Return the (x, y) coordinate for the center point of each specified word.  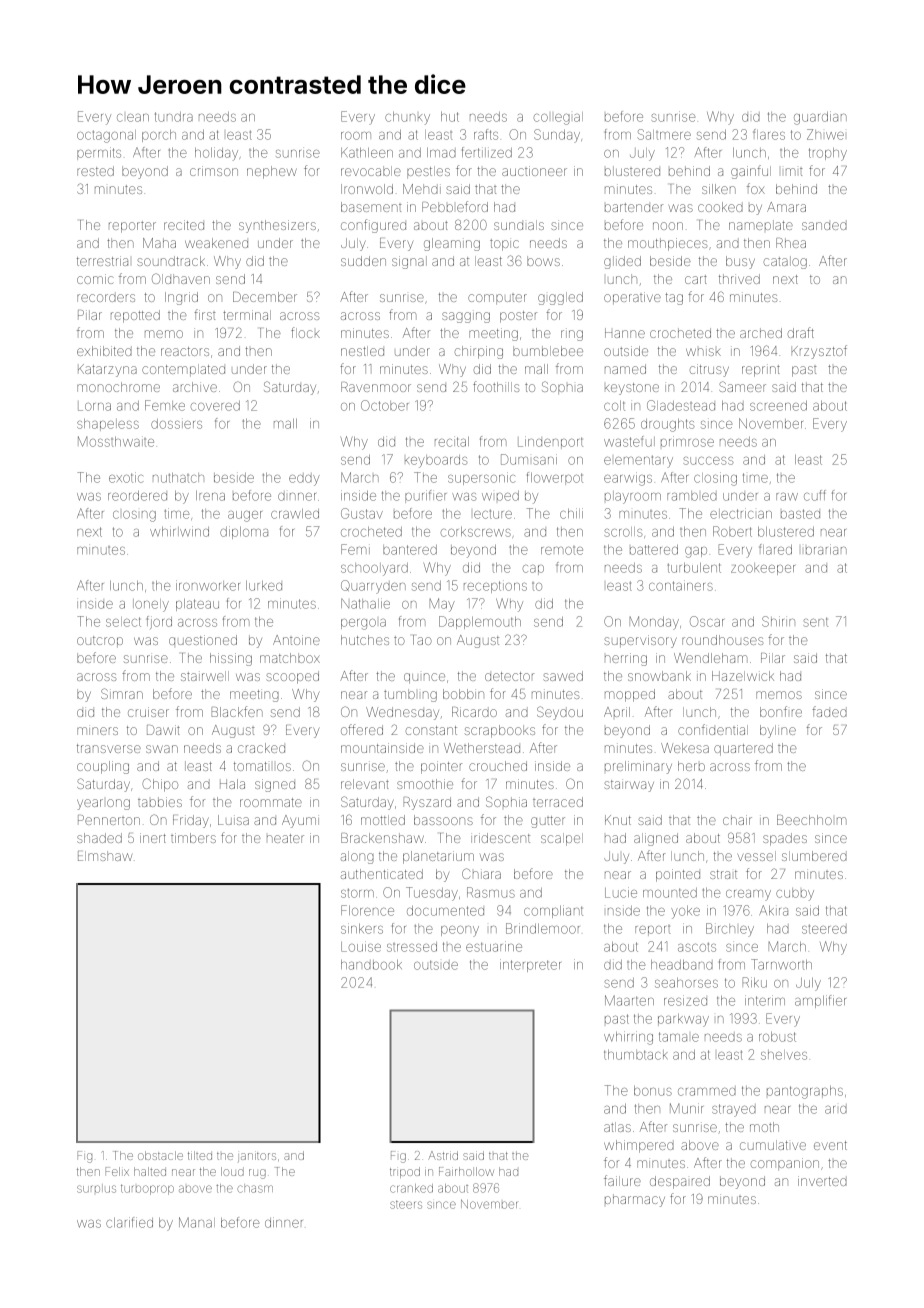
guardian (820, 118)
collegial (558, 118)
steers (406, 1205)
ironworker (208, 585)
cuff (815, 495)
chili (571, 513)
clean (133, 118)
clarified (129, 1222)
